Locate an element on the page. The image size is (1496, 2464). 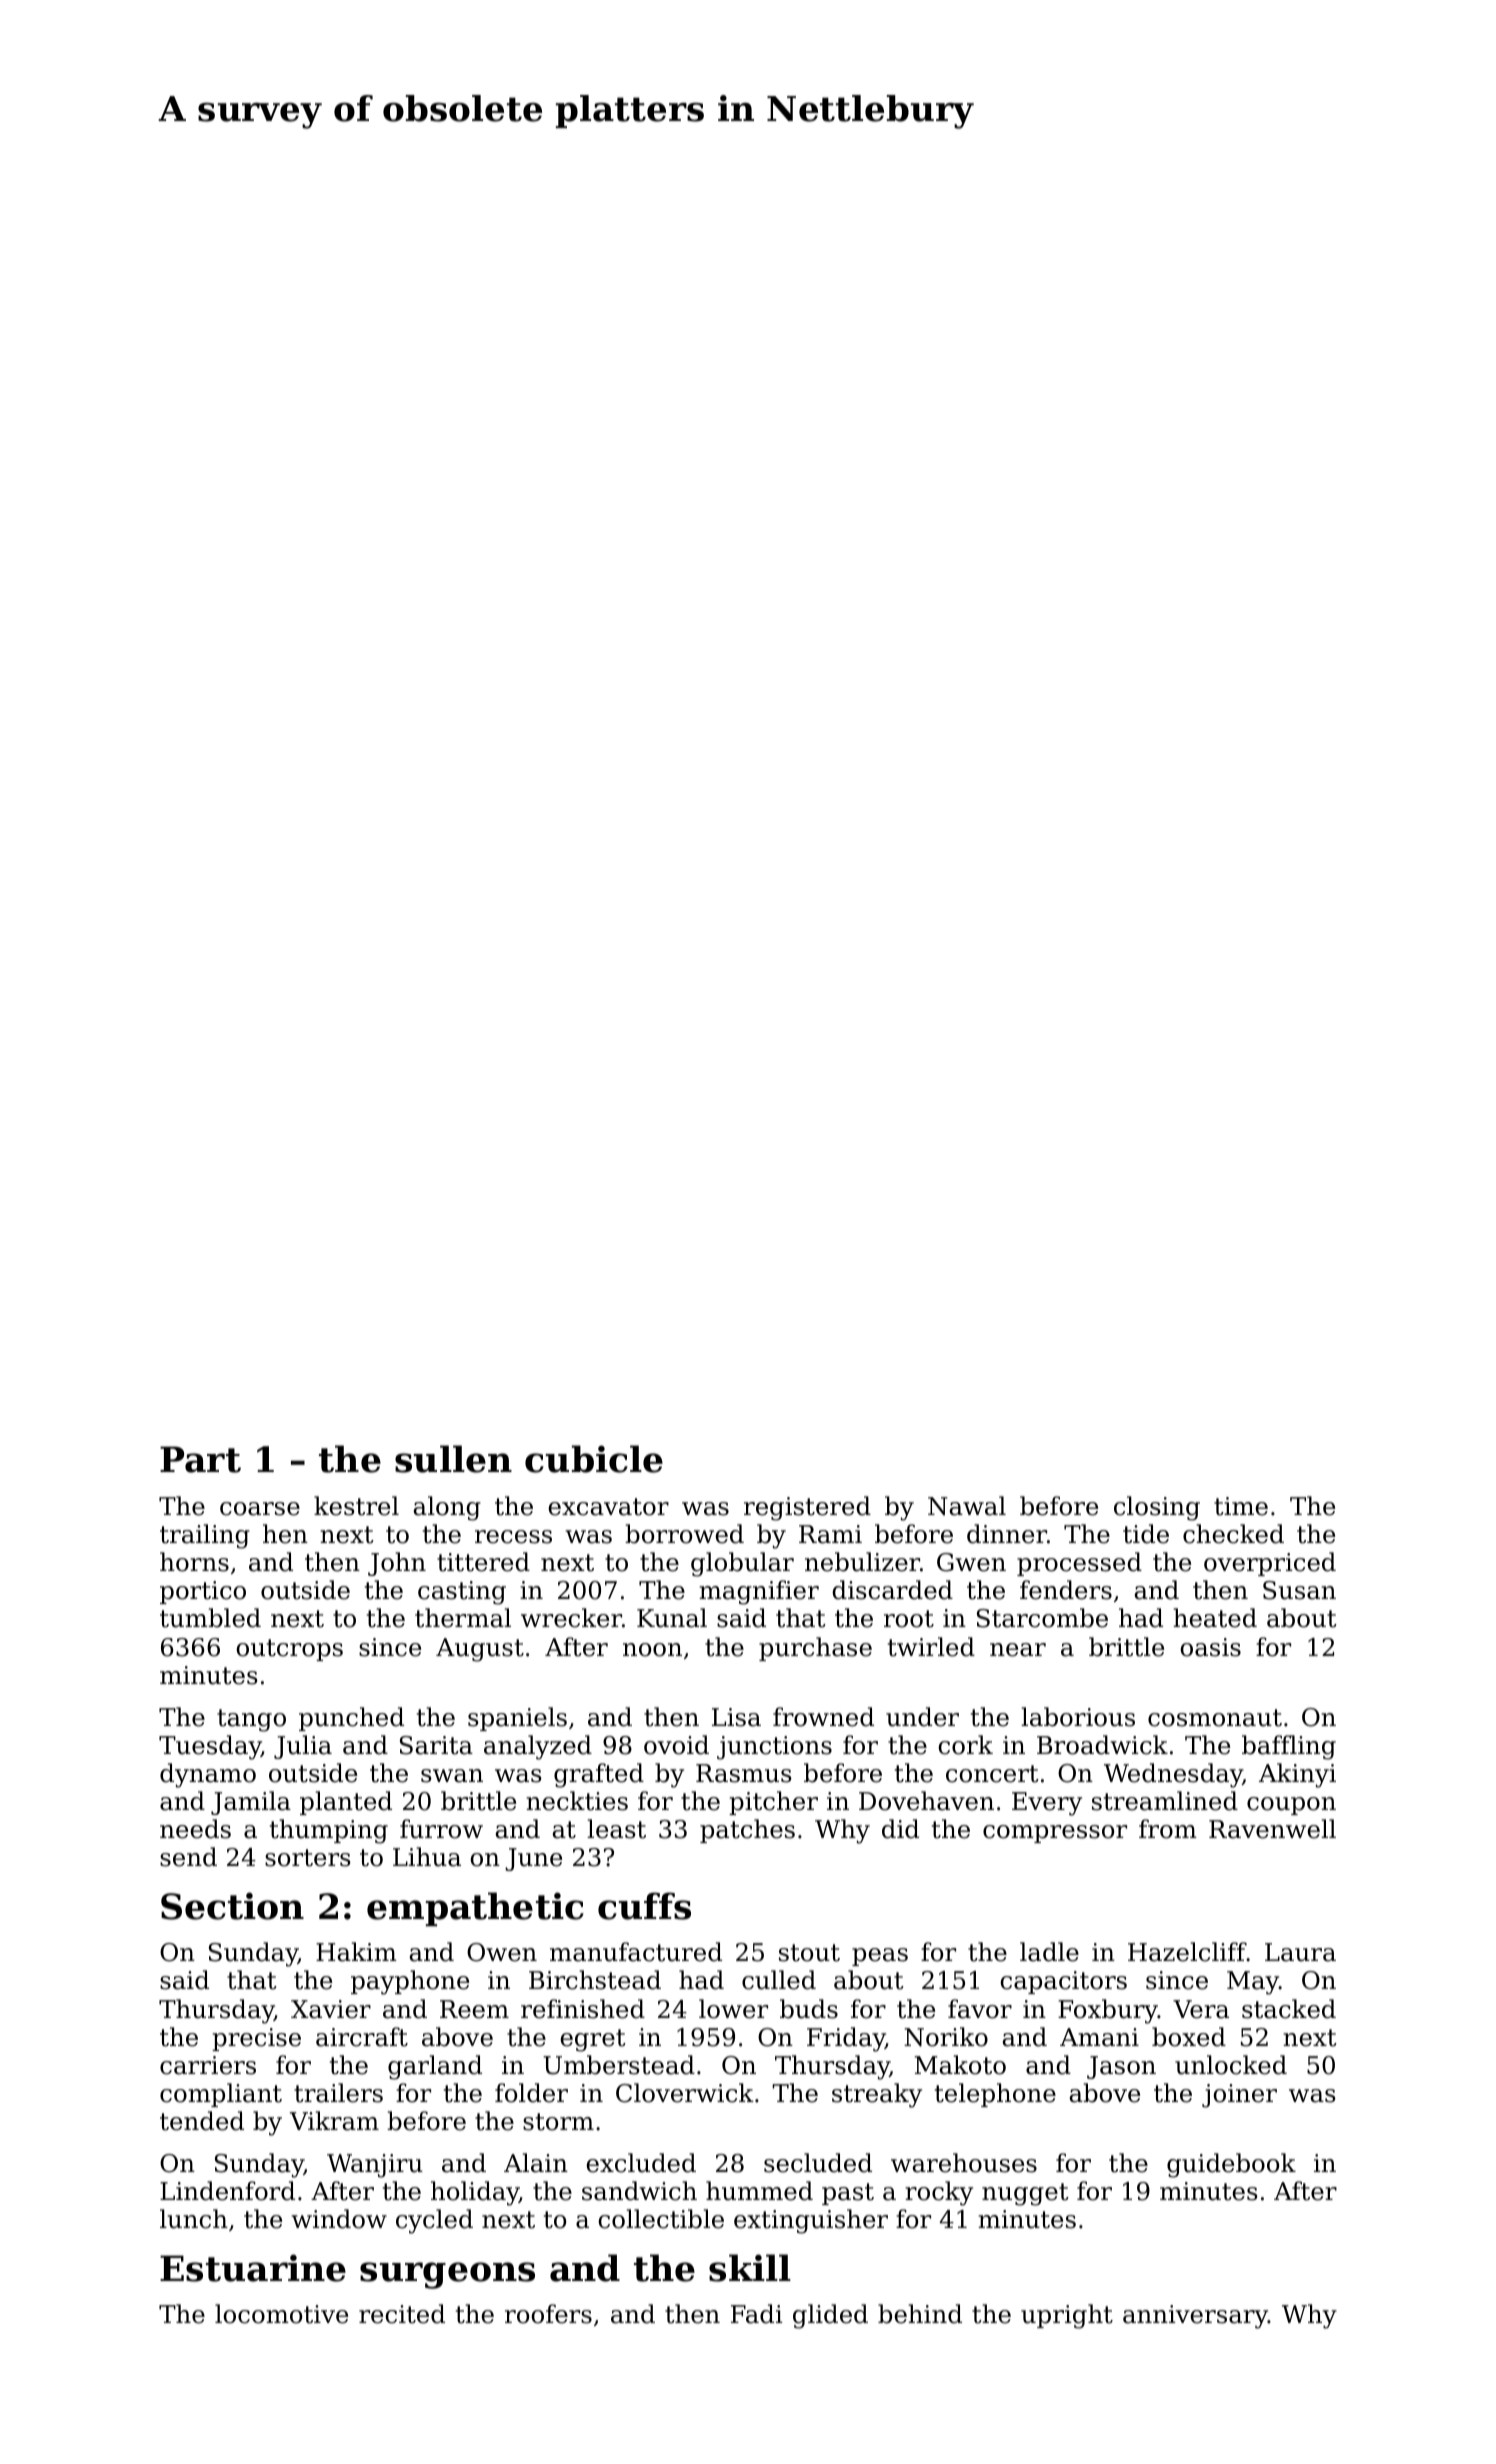
John is located at coordinates (397, 1564).
